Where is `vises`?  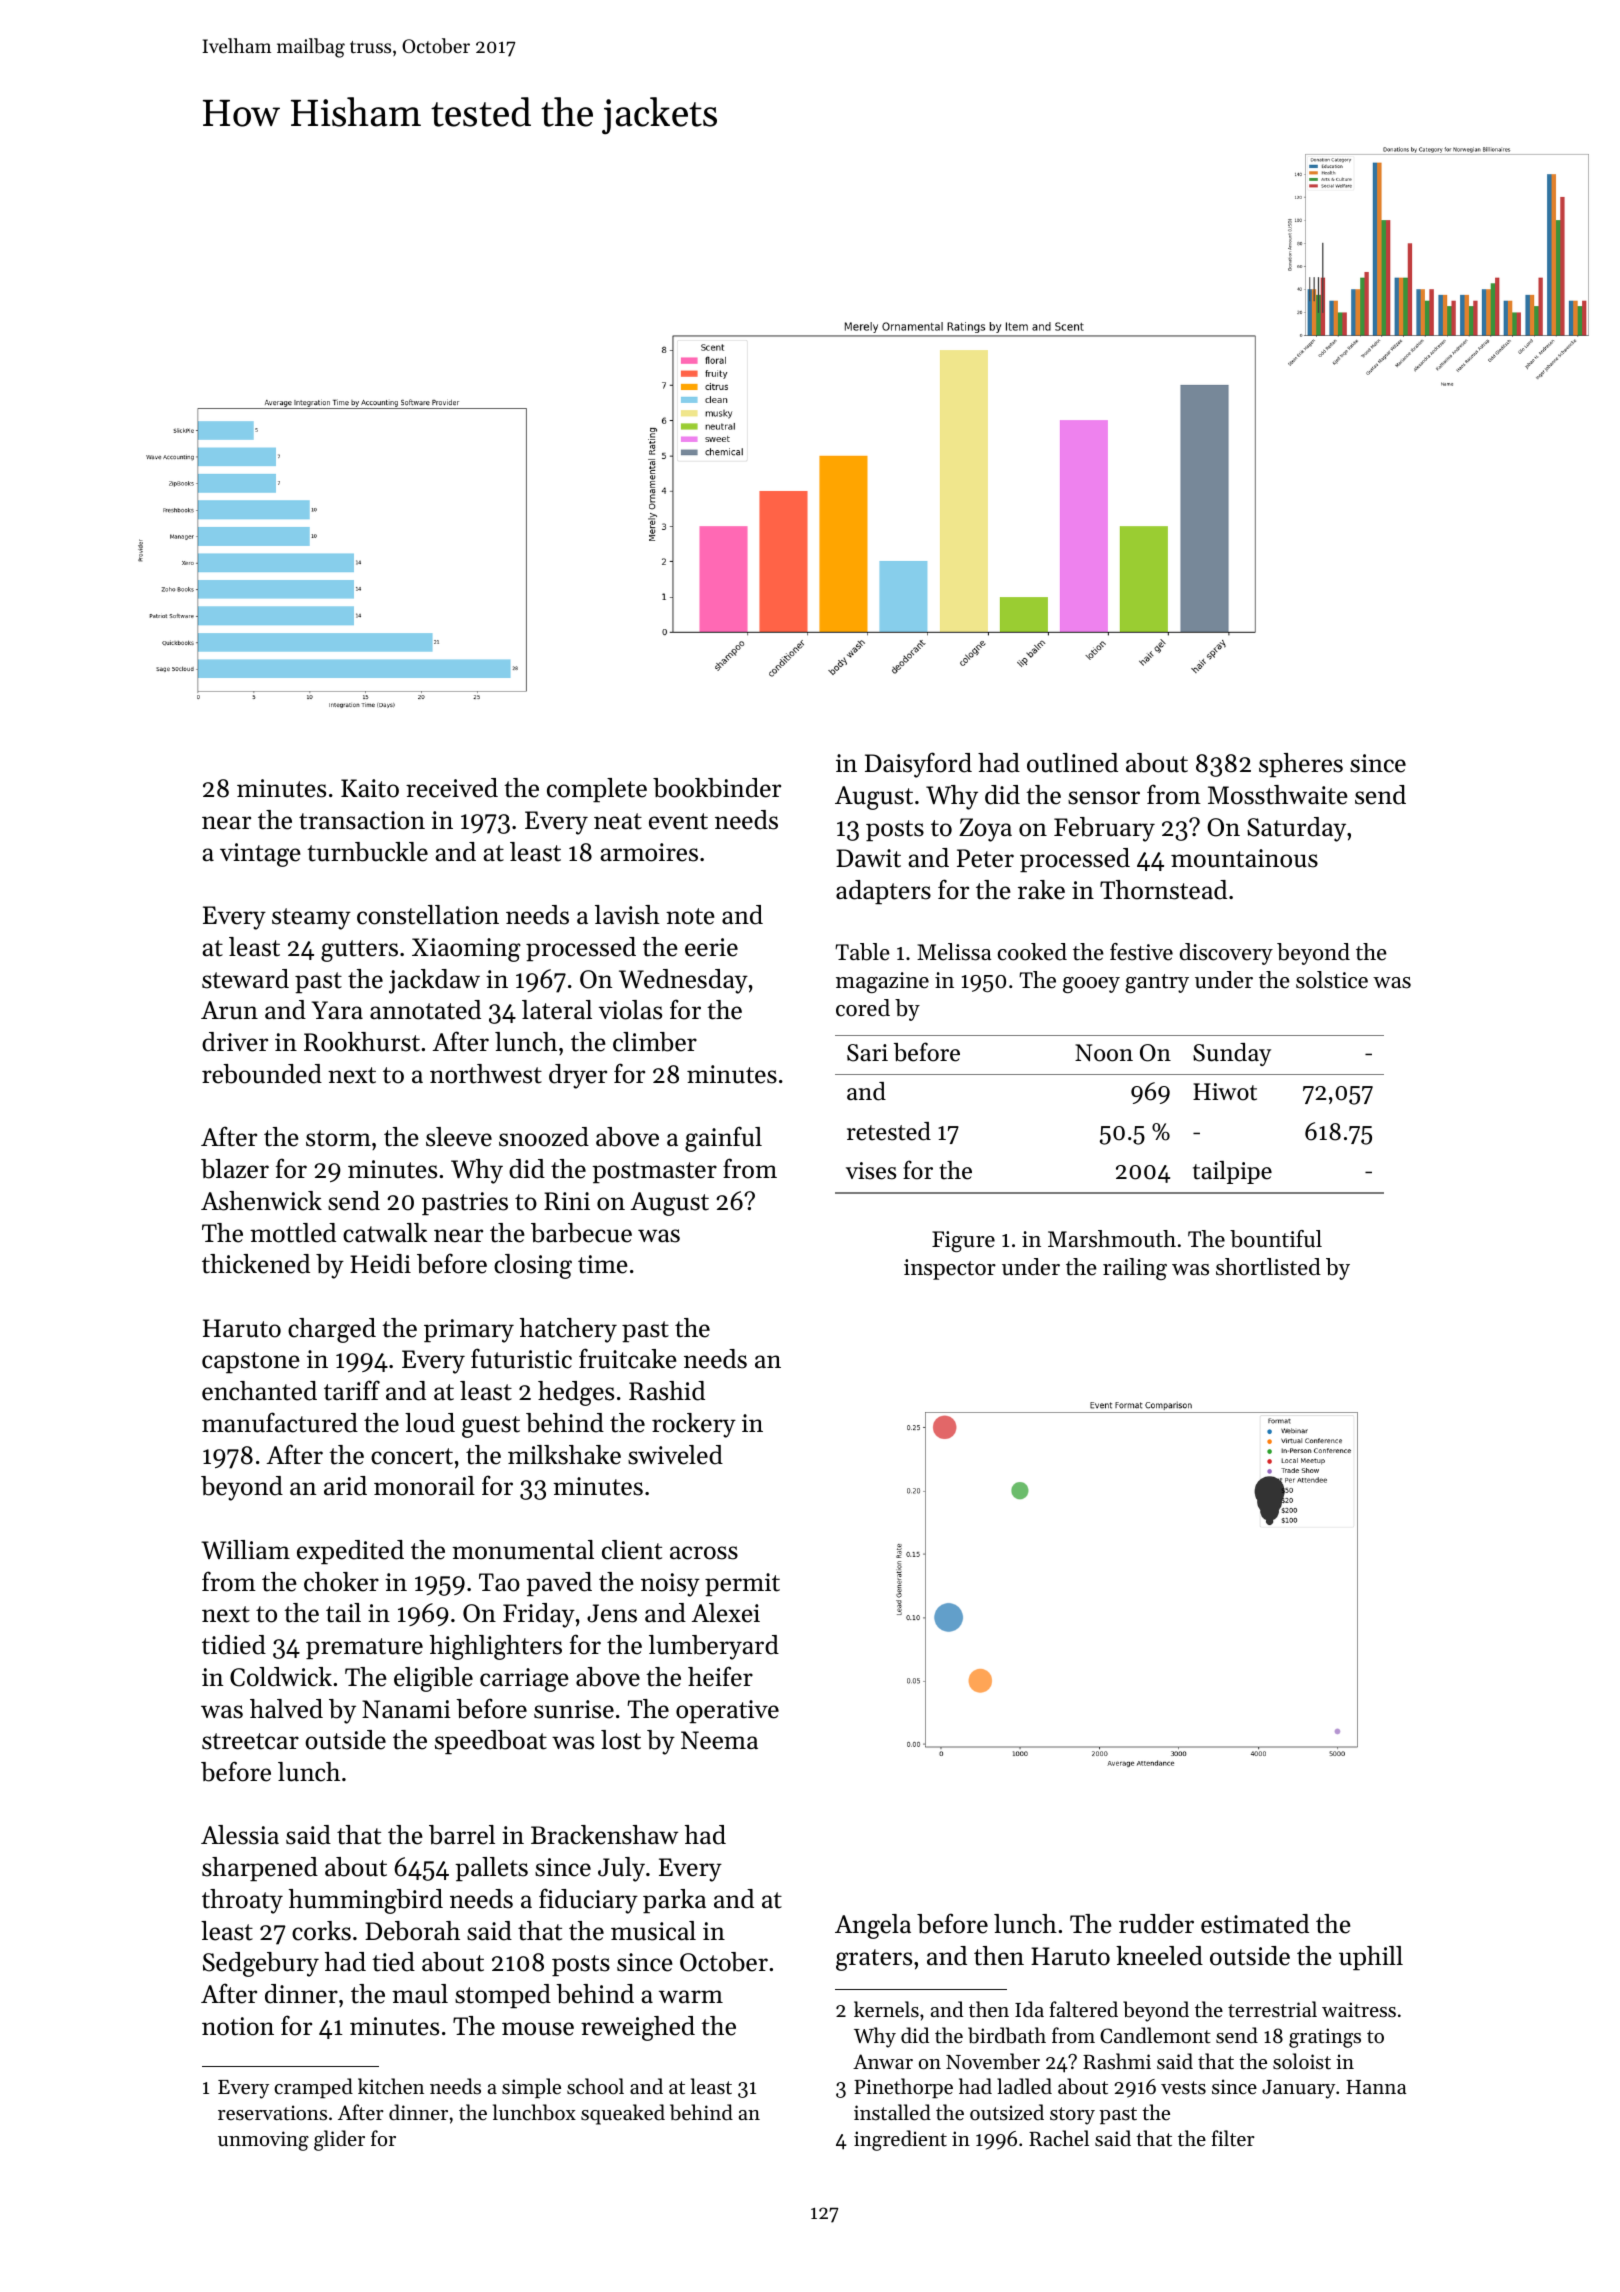
vises is located at coordinates (871, 1171).
